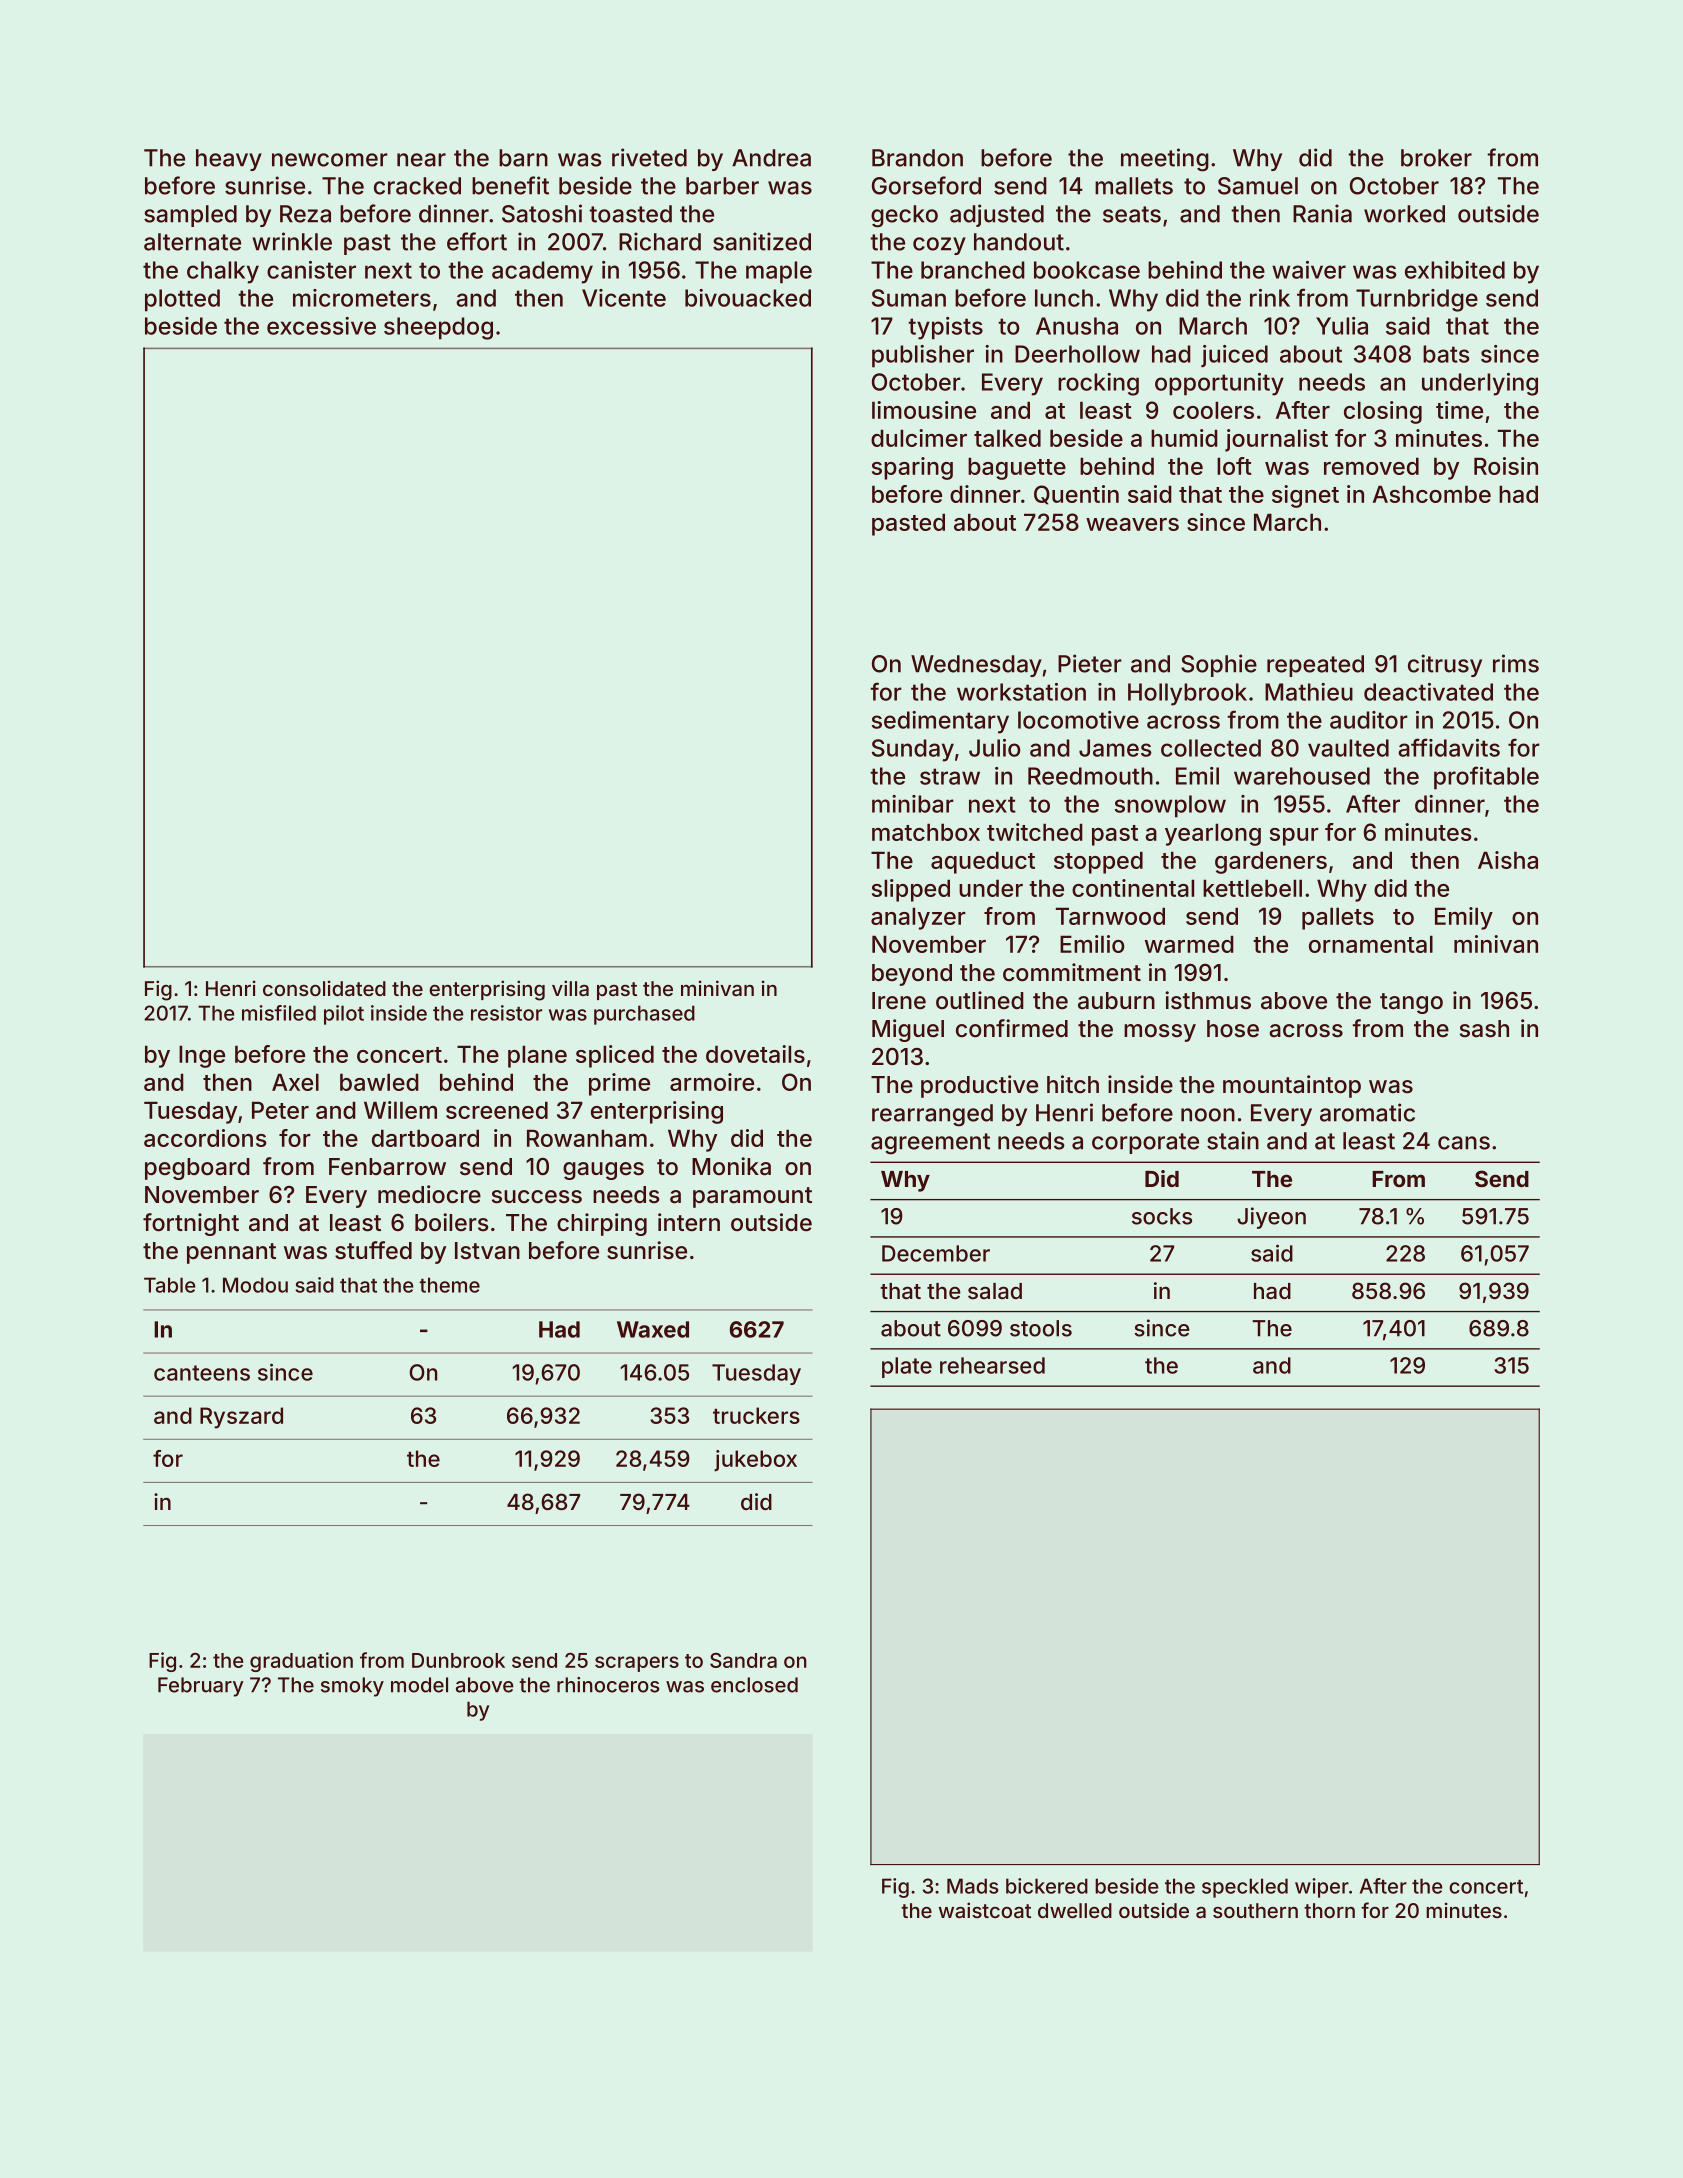  I want to click on February, so click(201, 1687).
